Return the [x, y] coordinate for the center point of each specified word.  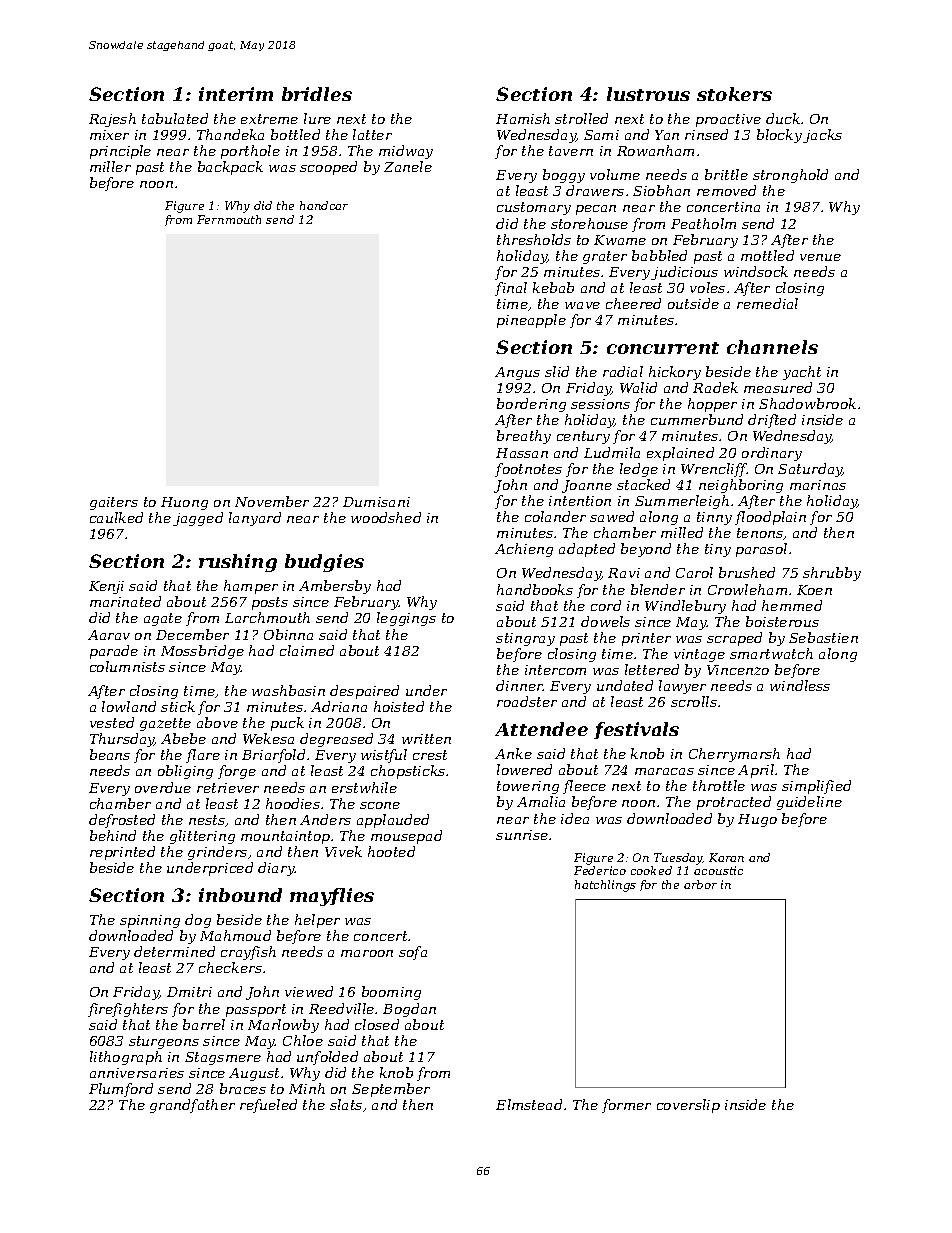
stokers [734, 94]
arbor [700, 884]
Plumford [121, 1090]
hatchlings [605, 886]
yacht [802, 373]
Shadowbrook [807, 403]
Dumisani [376, 502]
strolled [581, 118]
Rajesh [112, 120]
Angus [517, 373]
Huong [184, 503]
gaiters [114, 503]
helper [317, 921]
